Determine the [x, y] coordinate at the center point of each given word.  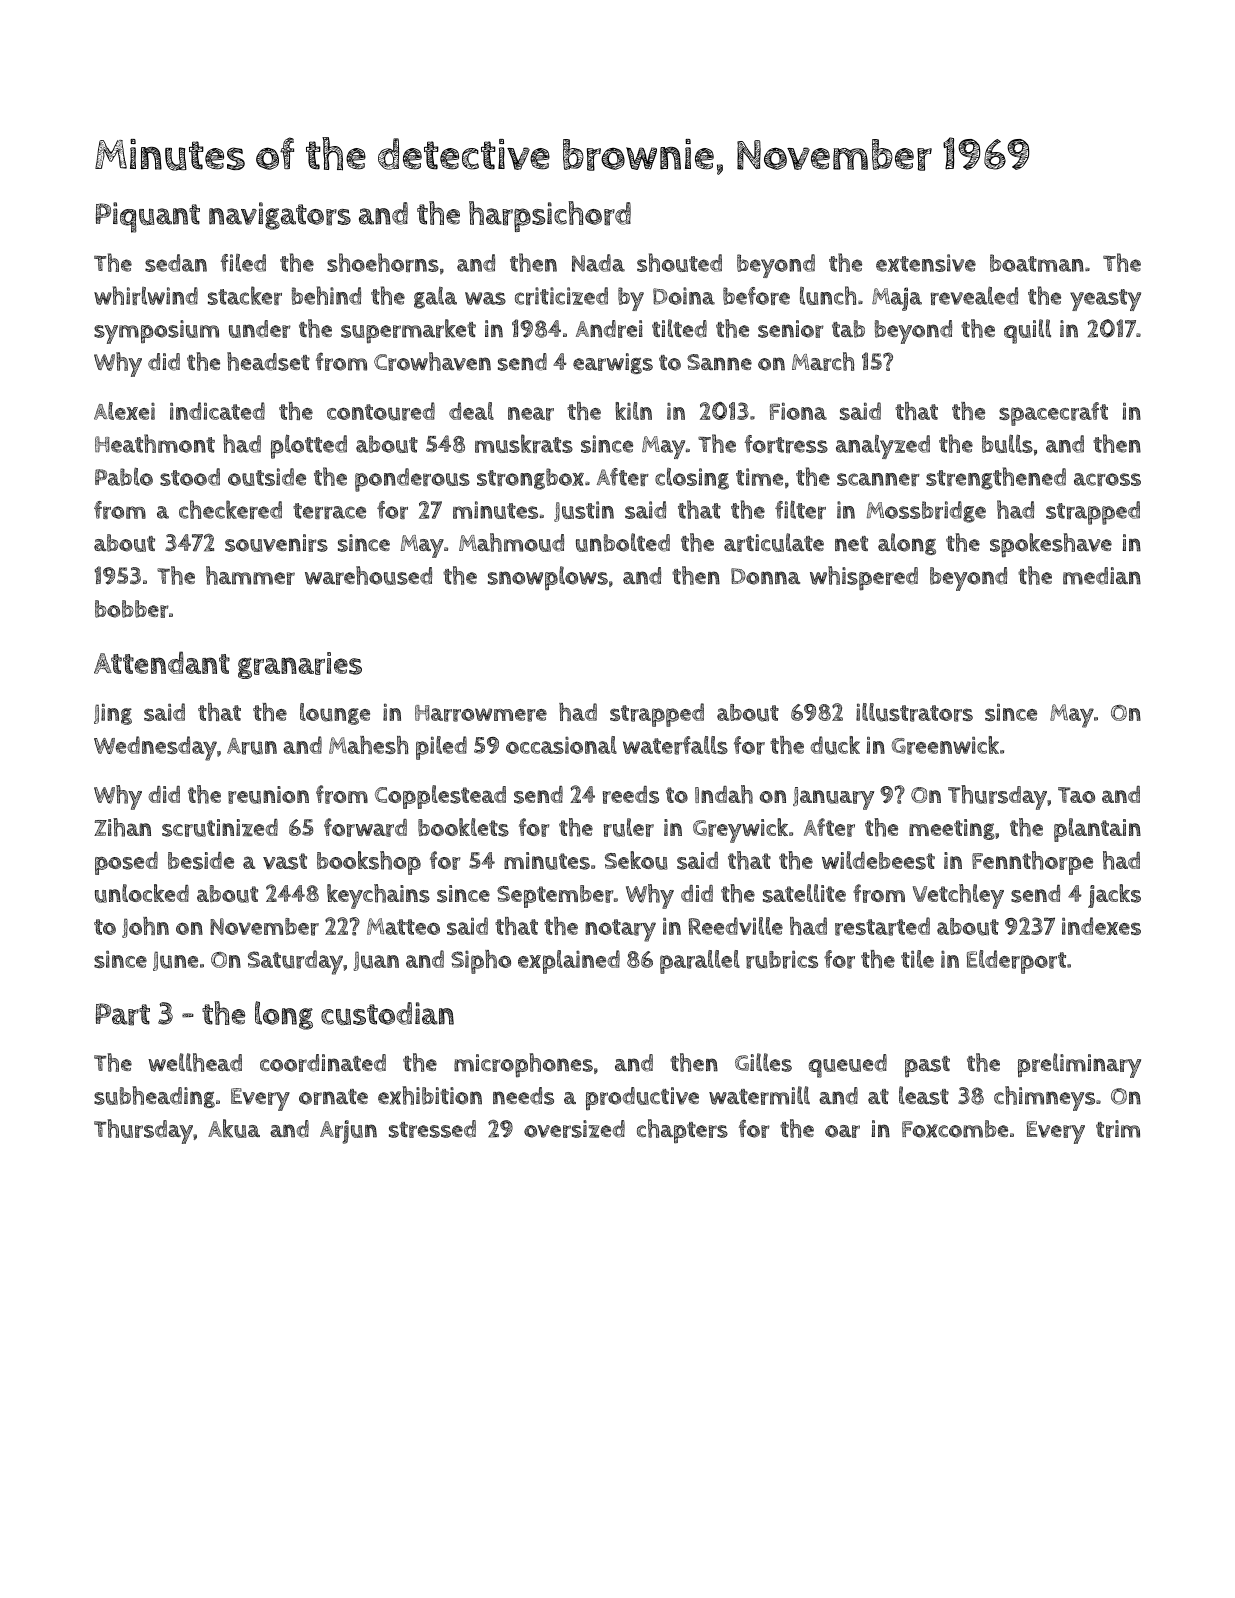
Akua [234, 1128]
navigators [280, 216]
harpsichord [550, 216]
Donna [765, 576]
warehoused [368, 575]
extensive [926, 263]
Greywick [740, 830]
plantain [1097, 830]
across [1107, 479]
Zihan [122, 827]
